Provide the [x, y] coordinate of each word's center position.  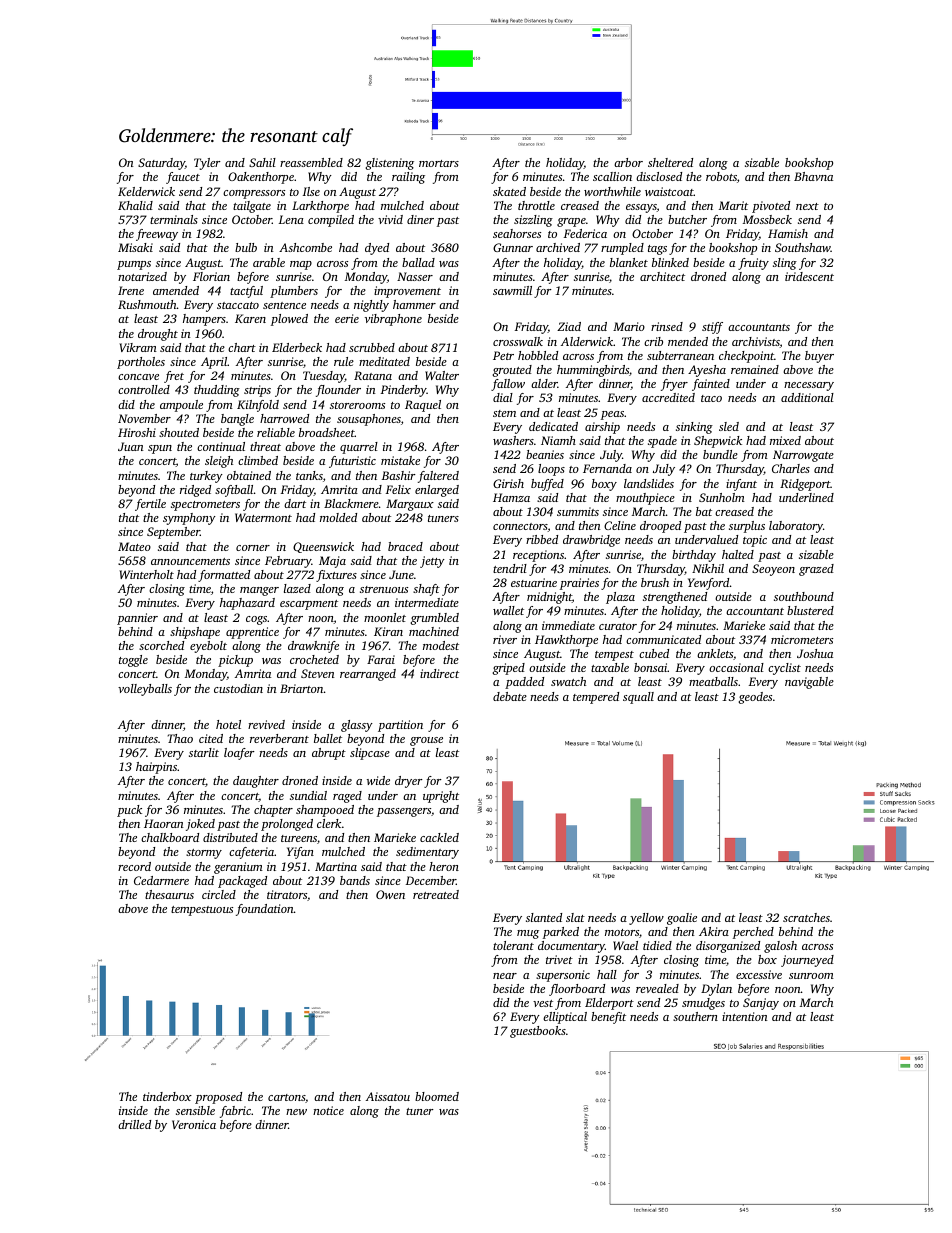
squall [638, 698]
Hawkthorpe [566, 641]
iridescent [809, 276]
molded [338, 517]
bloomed [437, 1096]
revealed [657, 988]
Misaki [135, 247]
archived [558, 247]
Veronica [194, 1124]
